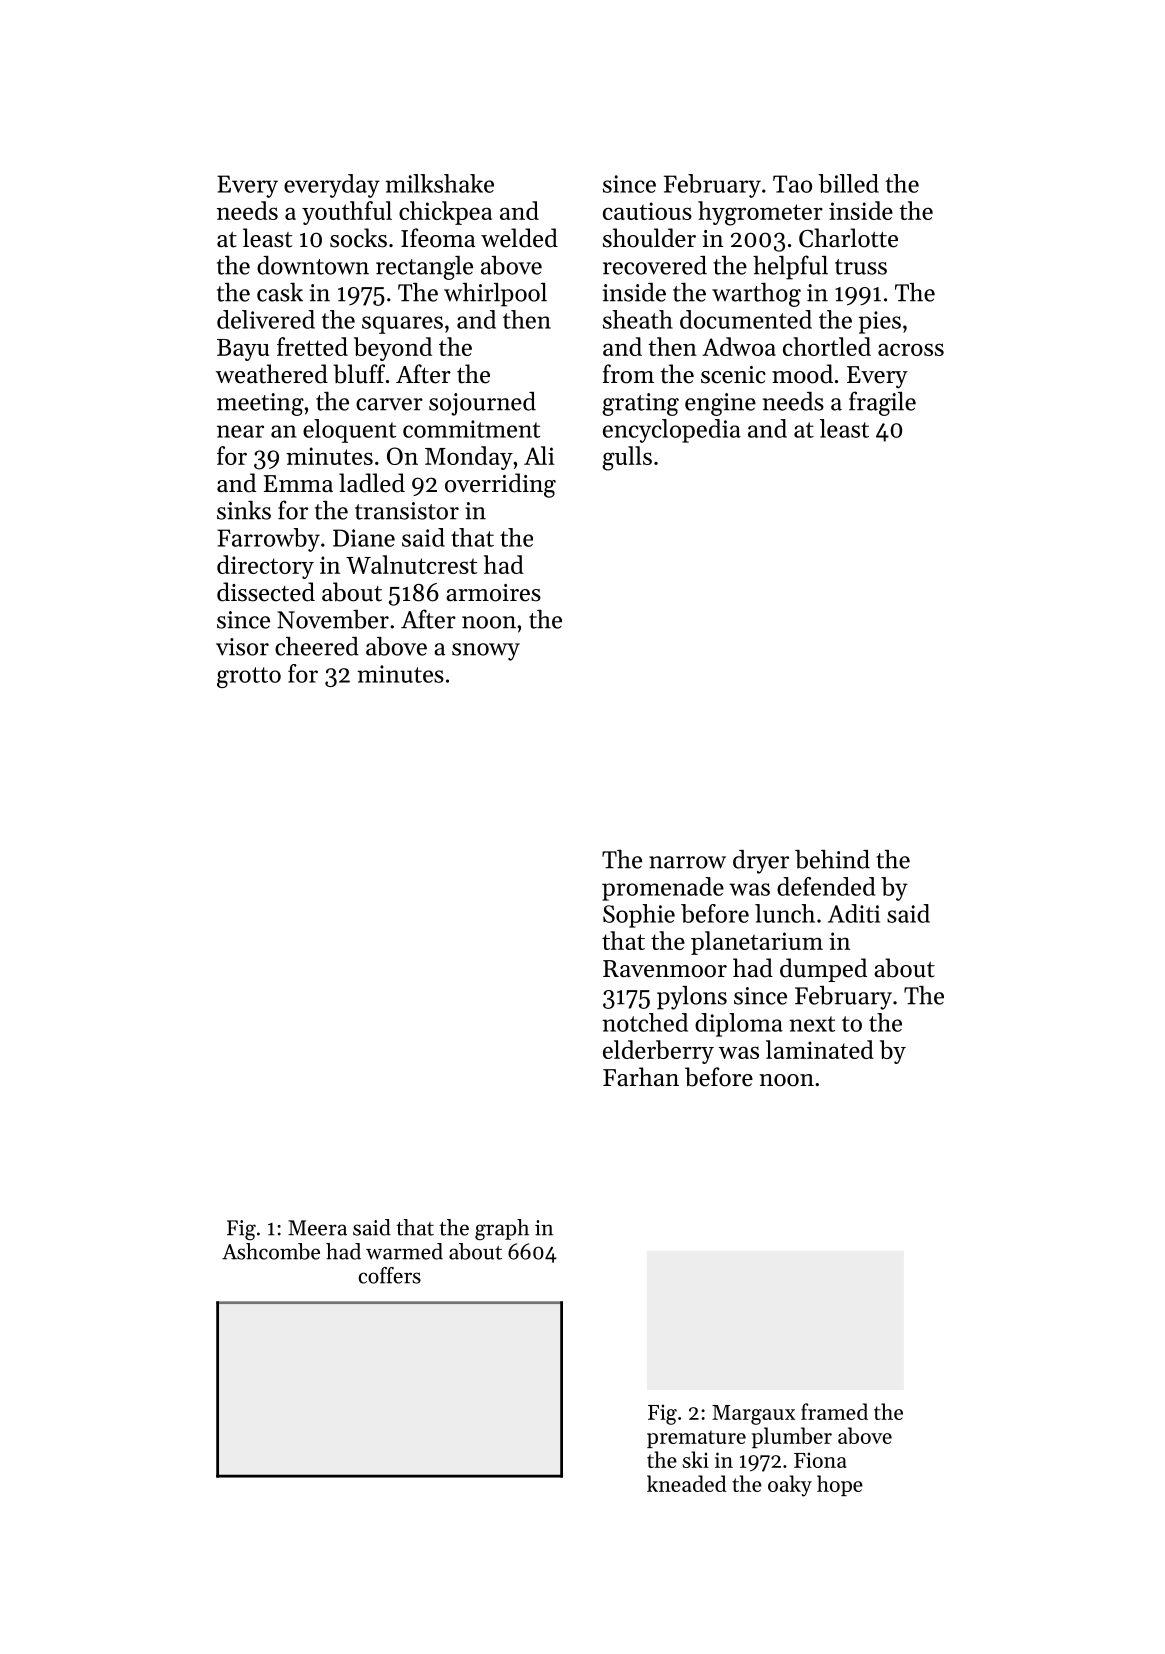 This page has width=1165, height=1654. I want to click on kneaded, so click(687, 1483).
